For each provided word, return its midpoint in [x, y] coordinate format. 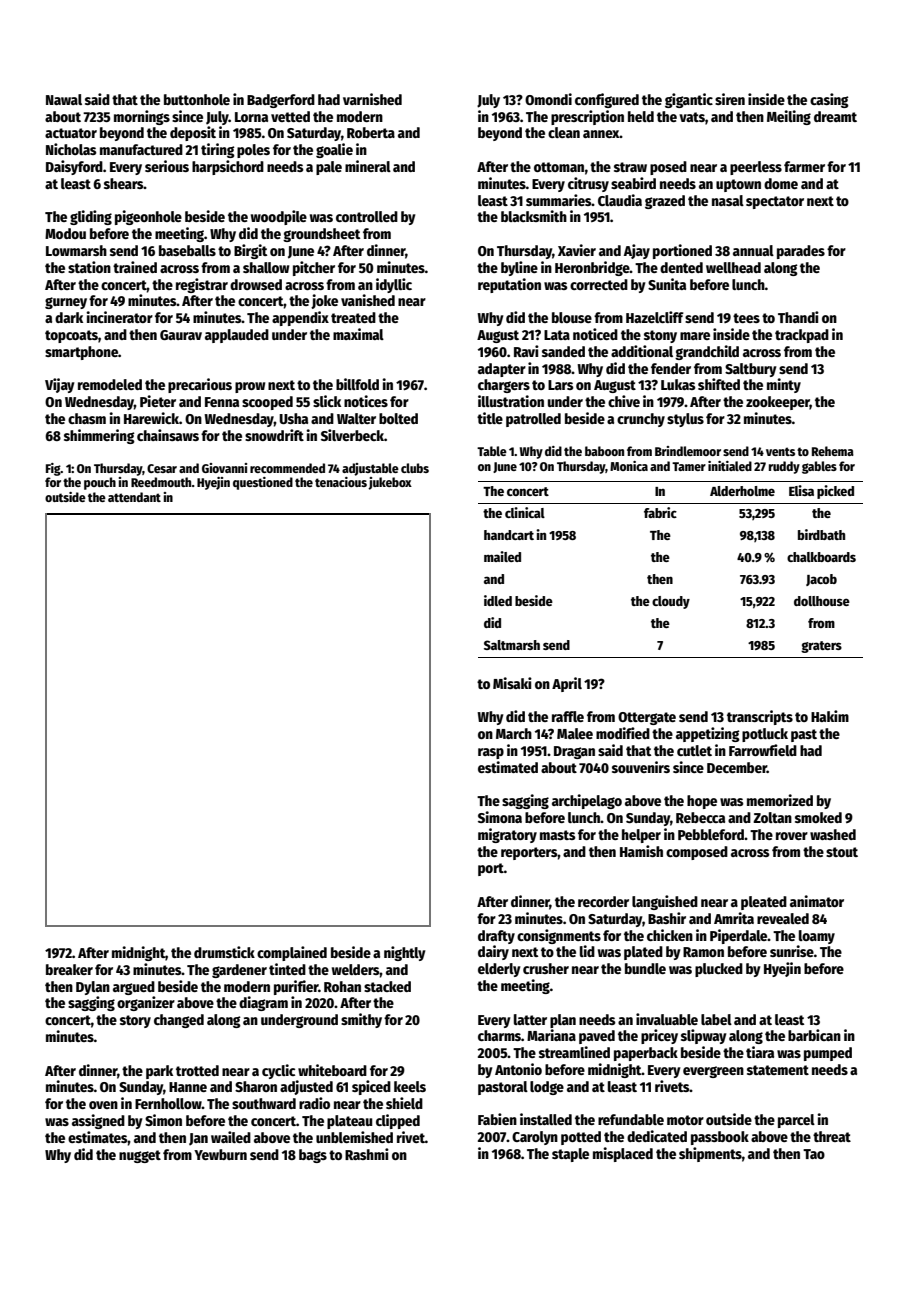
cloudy [671, 602]
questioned [263, 483]
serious [167, 166]
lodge [547, 1088]
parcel [796, 1121]
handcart [509, 535]
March [514, 733]
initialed [730, 466]
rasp [491, 753]
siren [730, 99]
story [135, 1021]
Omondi [548, 99]
